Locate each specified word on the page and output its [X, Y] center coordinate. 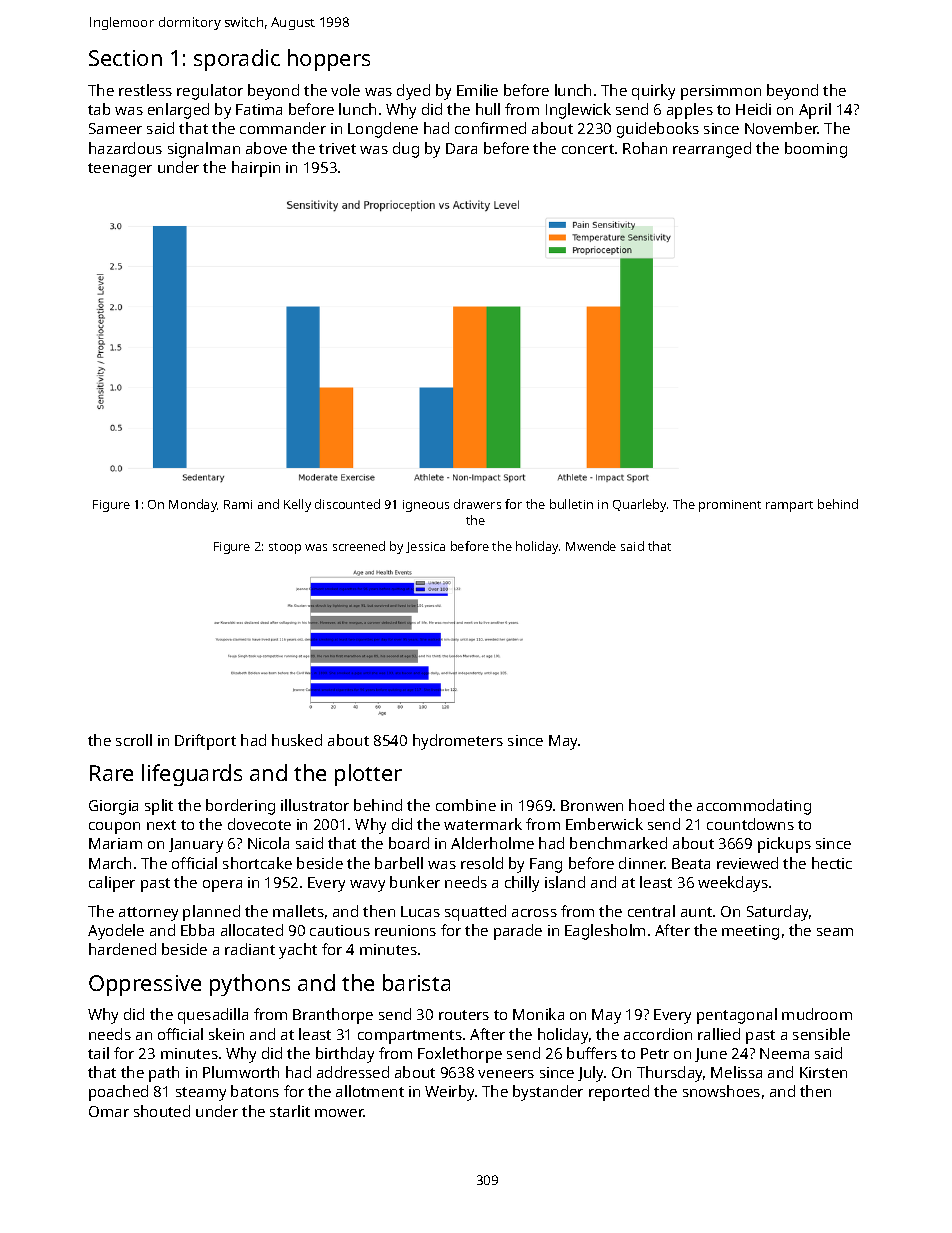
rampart [789, 506]
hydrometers [458, 742]
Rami [238, 504]
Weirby [449, 1093]
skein [226, 1034]
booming [816, 150]
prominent [730, 506]
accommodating [754, 807]
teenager [120, 170]
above [266, 148]
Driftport [205, 742]
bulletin [571, 504]
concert [588, 149]
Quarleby [639, 505]
